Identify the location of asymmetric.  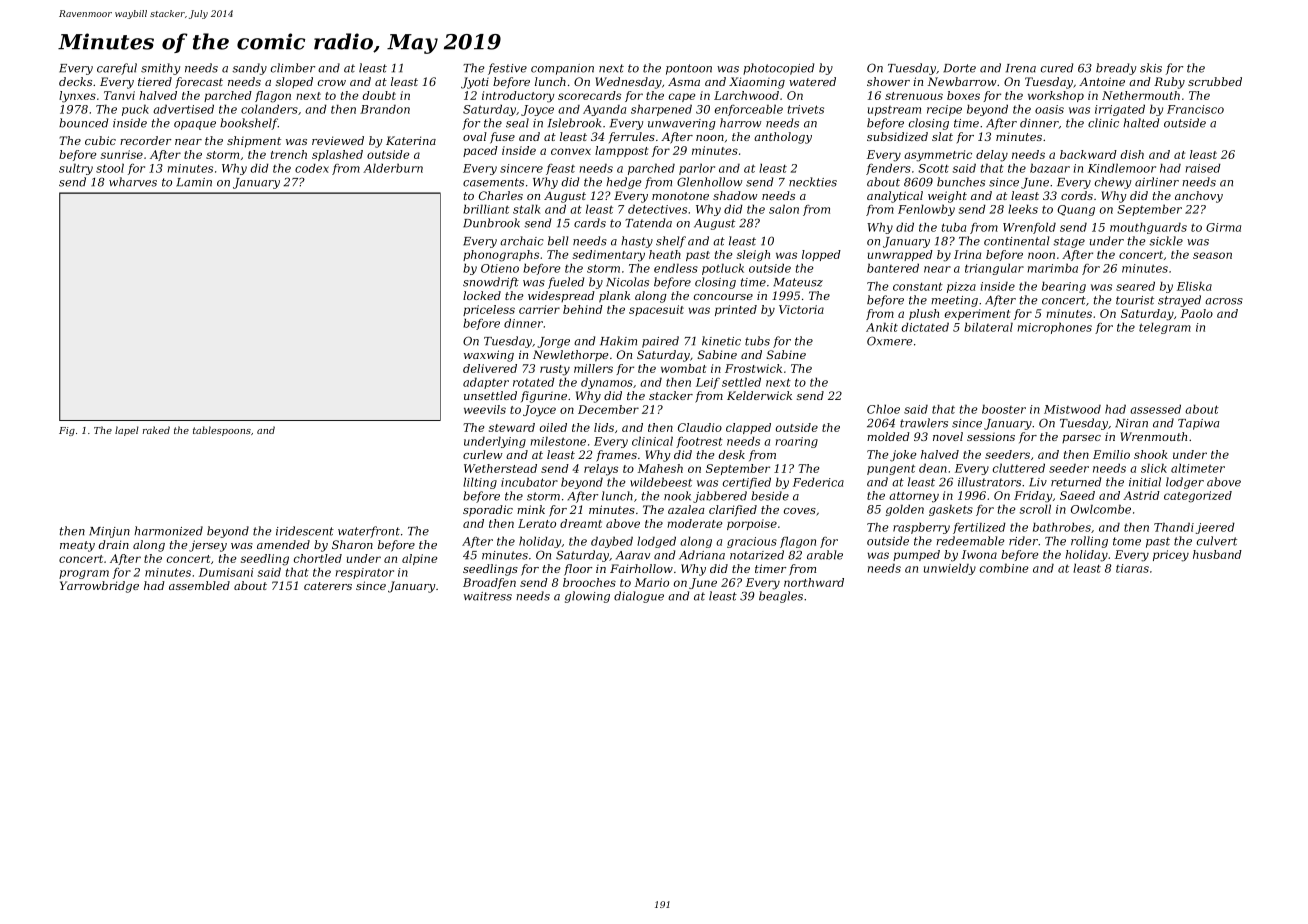
(938, 156).
